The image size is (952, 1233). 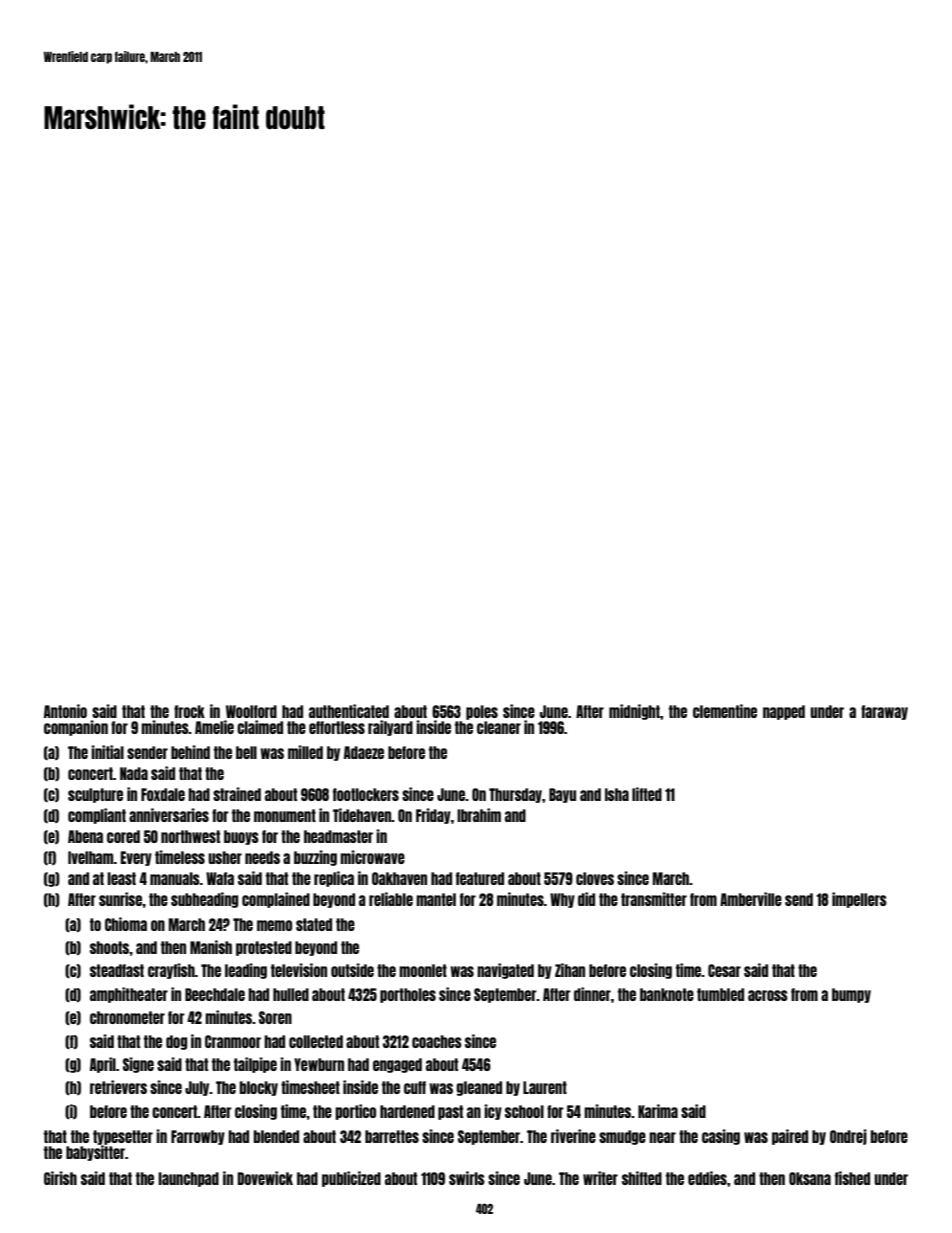 What do you see at coordinates (117, 970) in the document?
I see `steadfast` at bounding box center [117, 970].
